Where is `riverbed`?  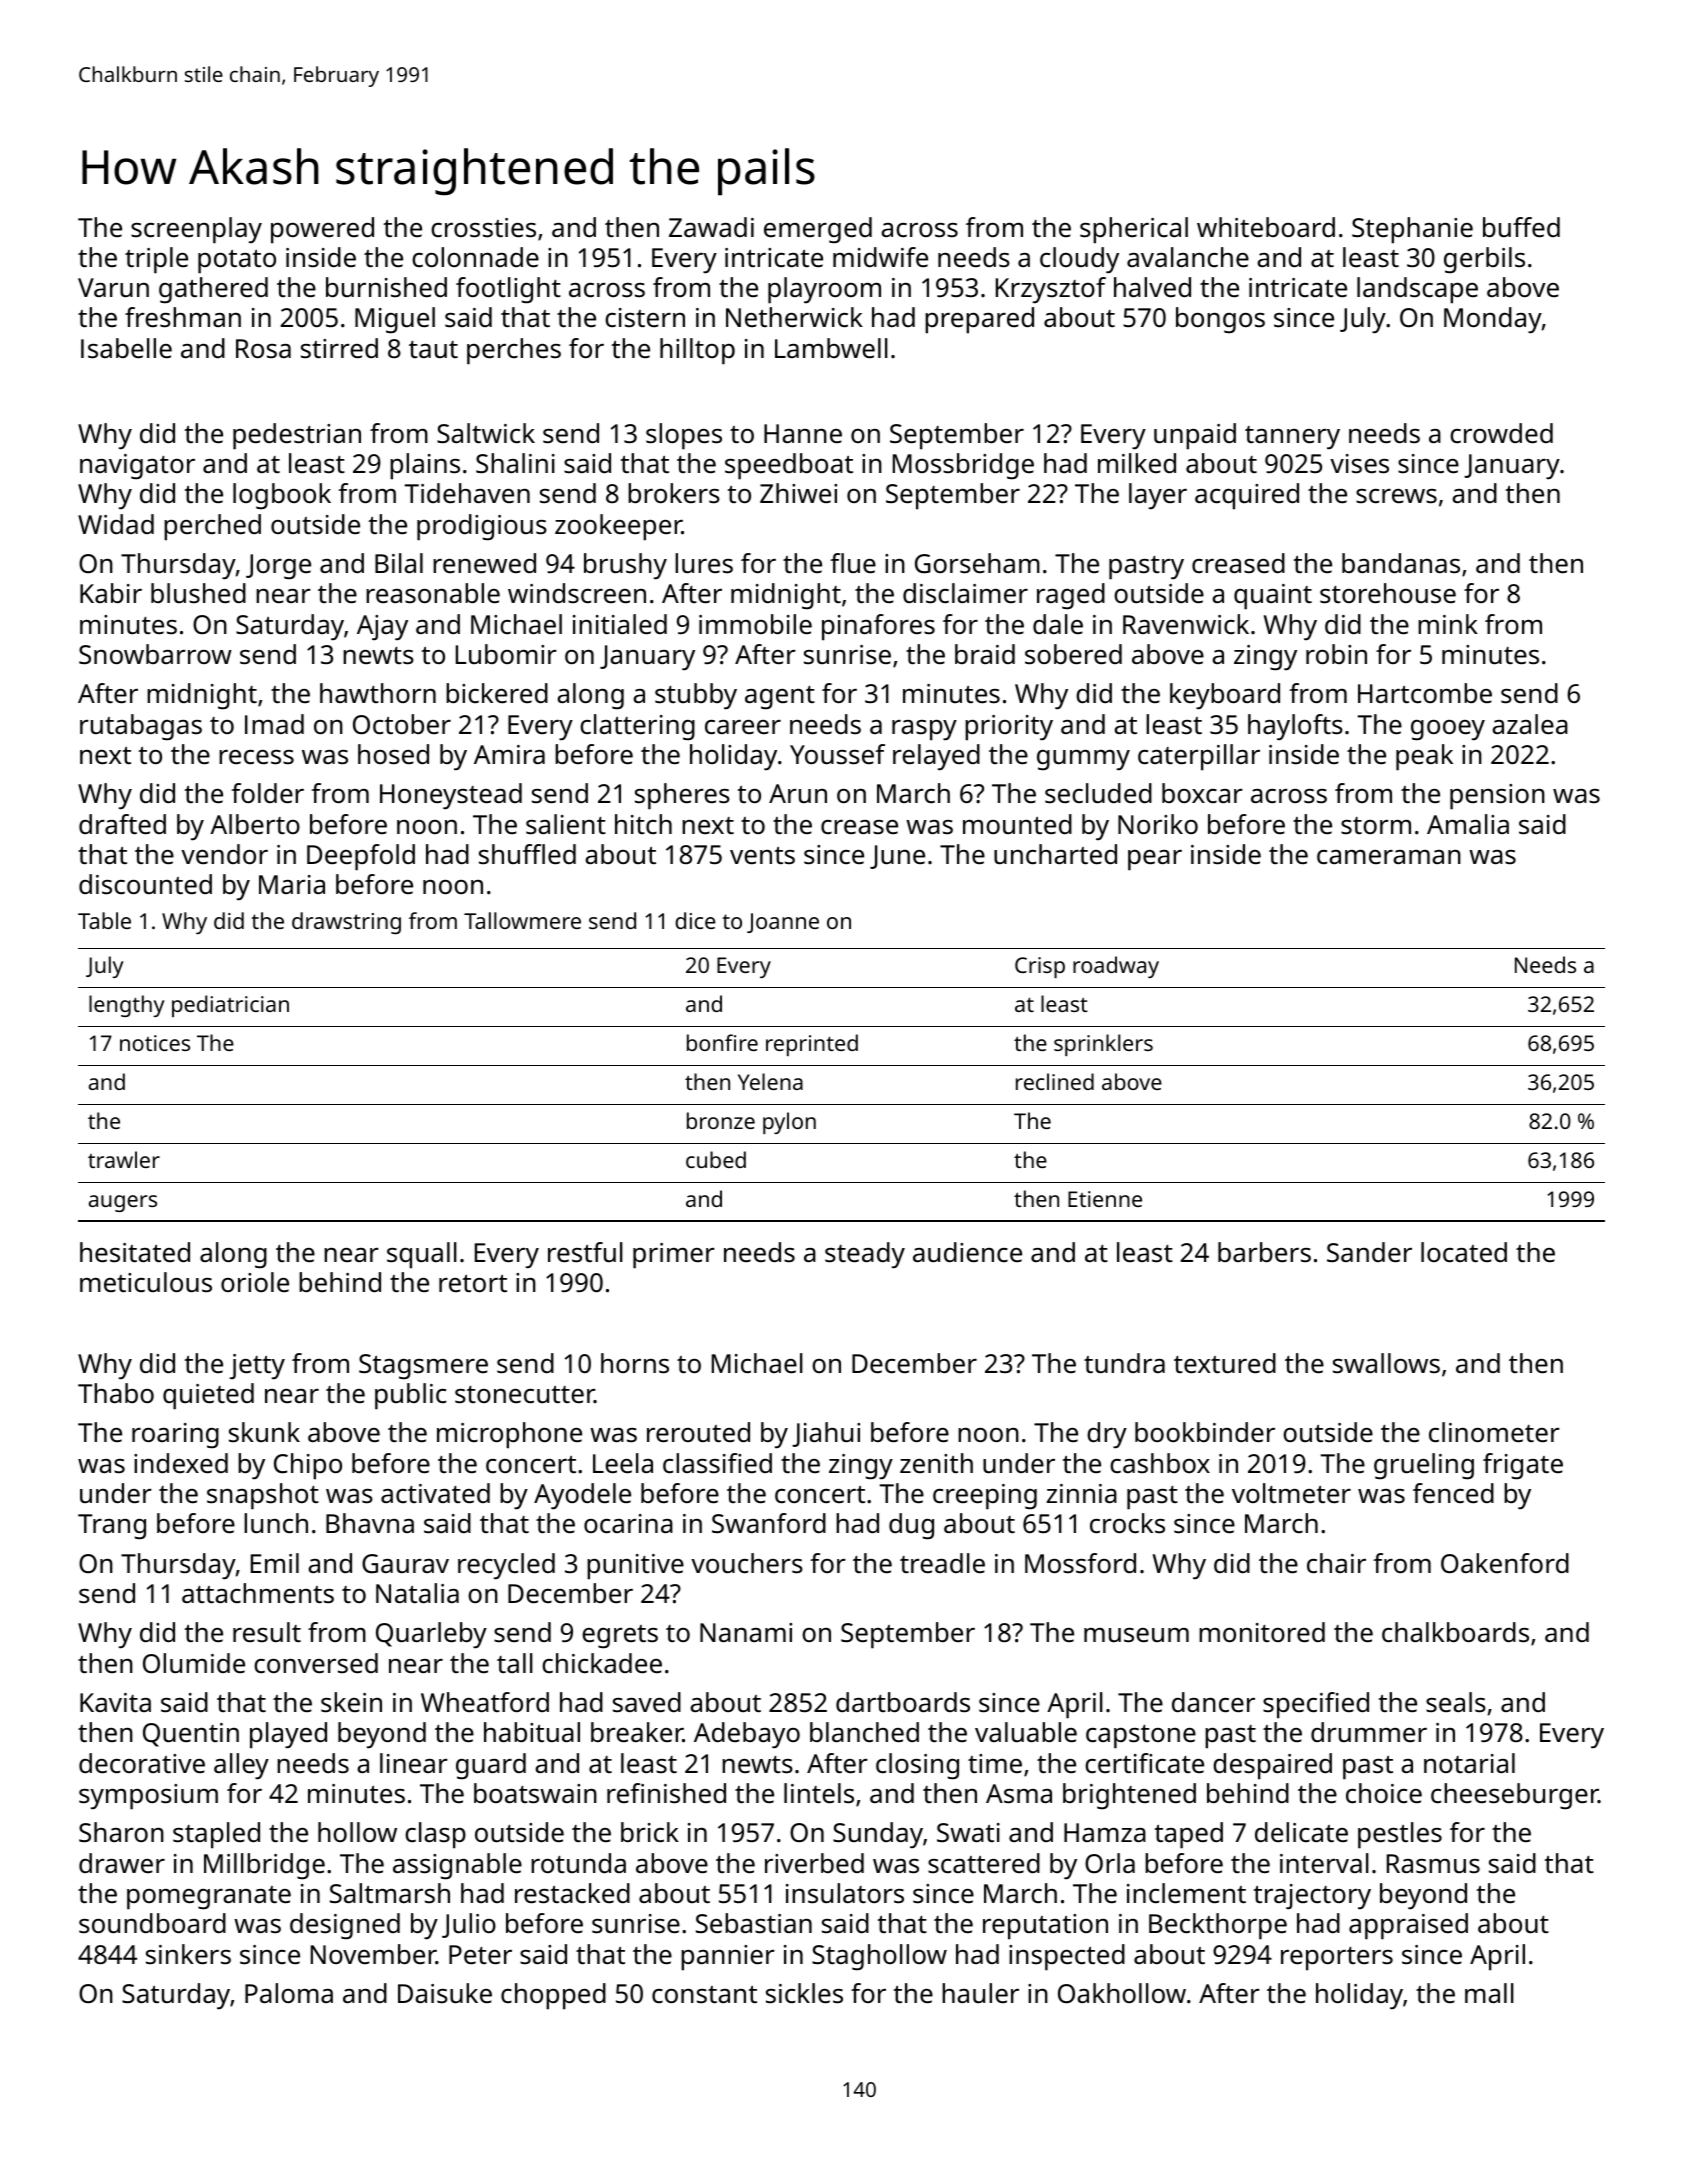 riverbed is located at coordinates (814, 1863).
